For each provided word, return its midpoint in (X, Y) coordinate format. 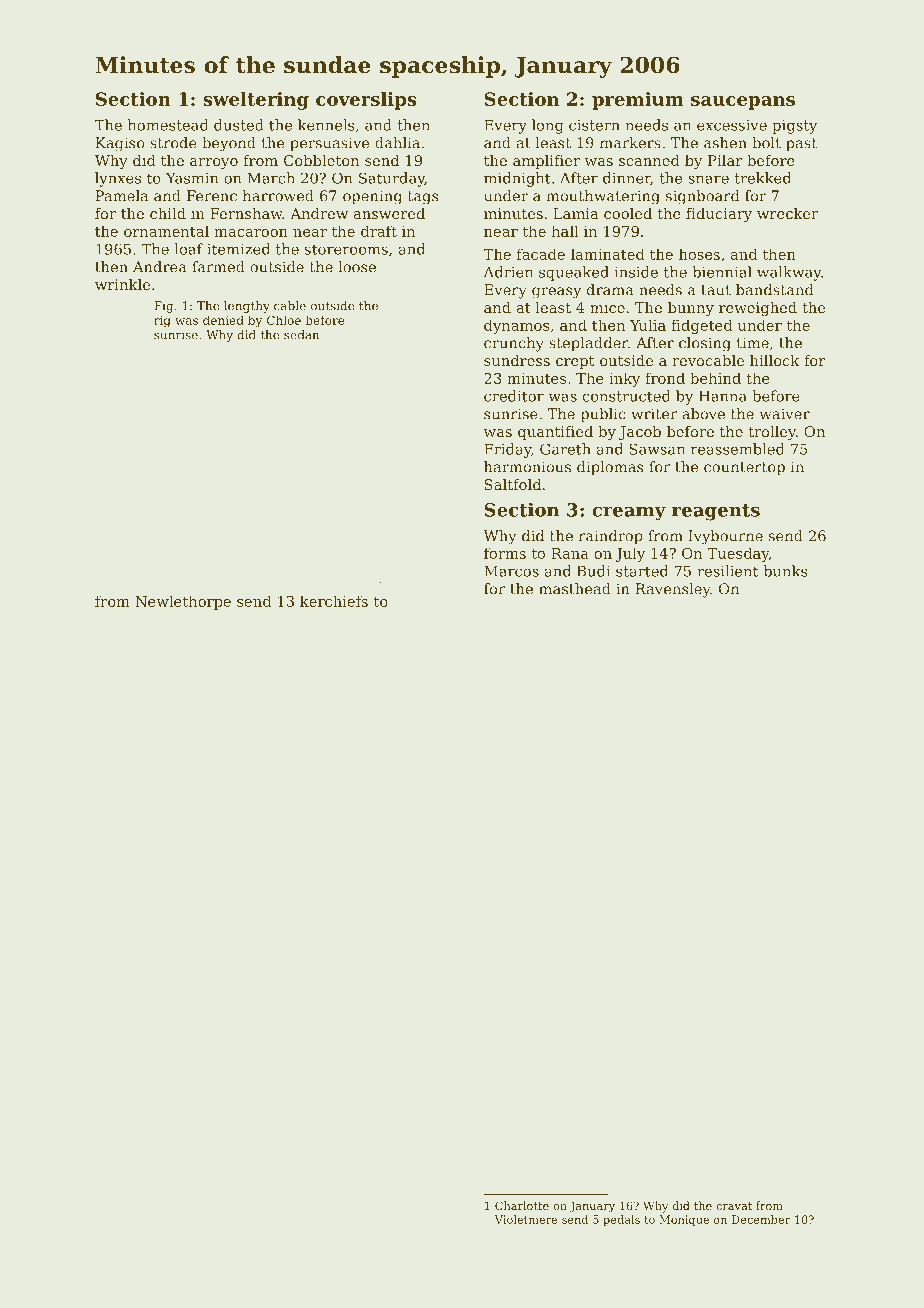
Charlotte (522, 1205)
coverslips (366, 101)
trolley (772, 433)
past (801, 145)
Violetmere (526, 1219)
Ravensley (673, 590)
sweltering (256, 101)
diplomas (610, 468)
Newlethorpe (183, 602)
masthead (575, 589)
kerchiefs (334, 601)
